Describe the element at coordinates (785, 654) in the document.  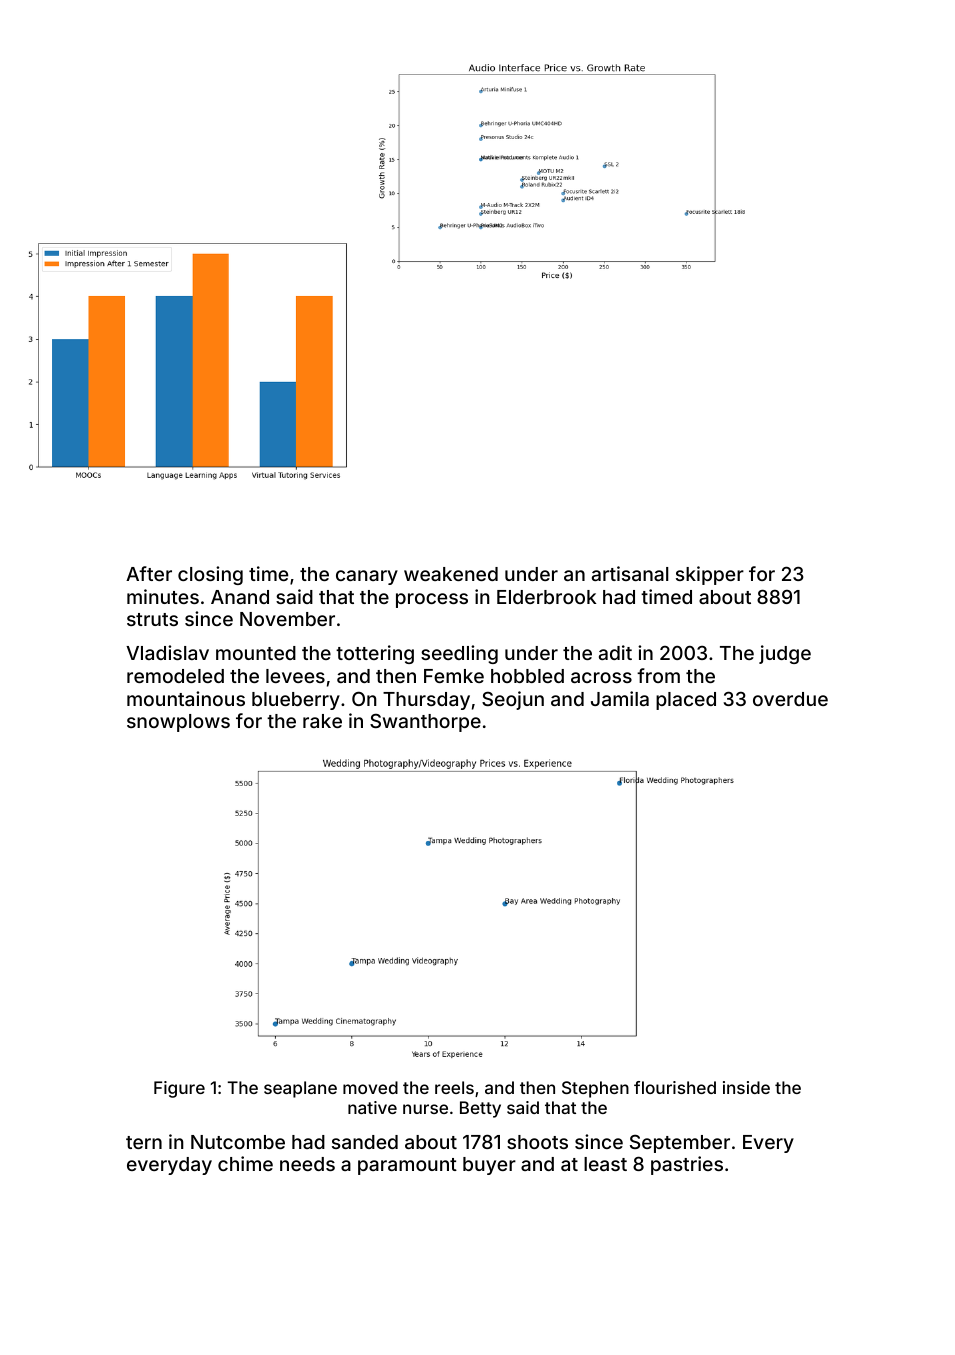
I see `judge` at that location.
